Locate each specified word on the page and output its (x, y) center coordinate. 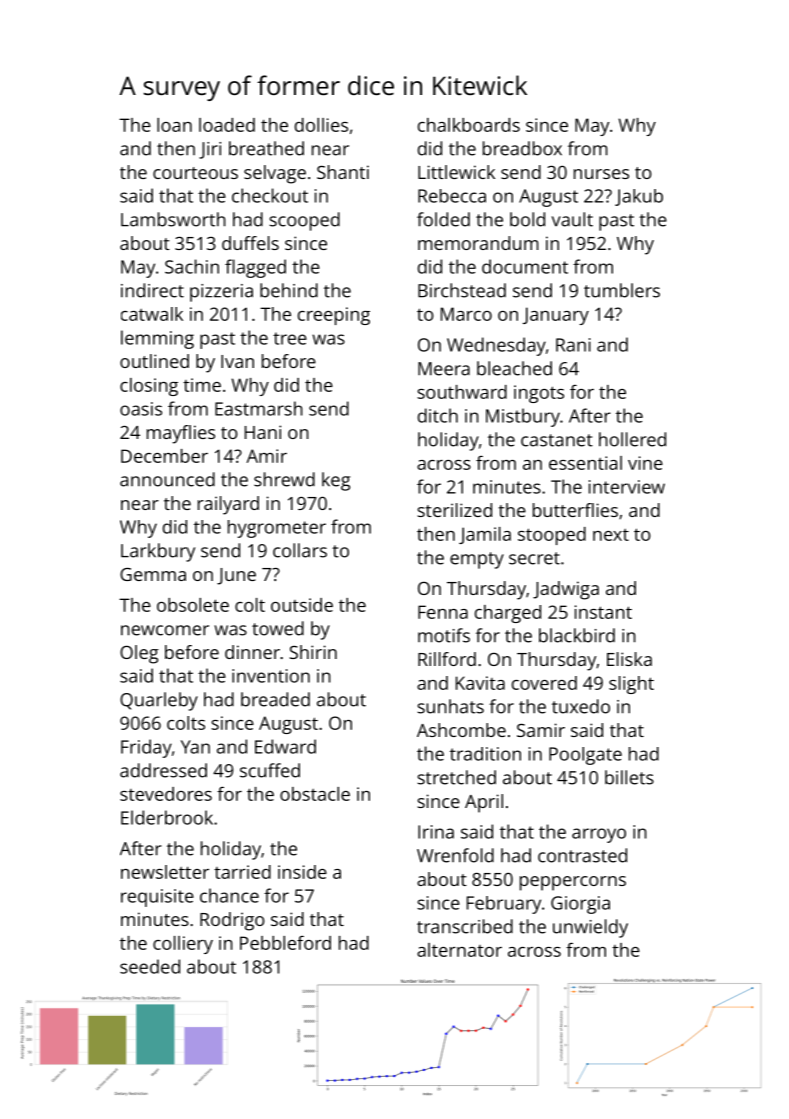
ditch (438, 415)
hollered (632, 439)
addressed (163, 770)
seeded (150, 966)
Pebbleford (285, 943)
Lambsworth (173, 219)
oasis (141, 409)
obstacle (315, 794)
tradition (485, 754)
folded (443, 219)
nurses (601, 174)
